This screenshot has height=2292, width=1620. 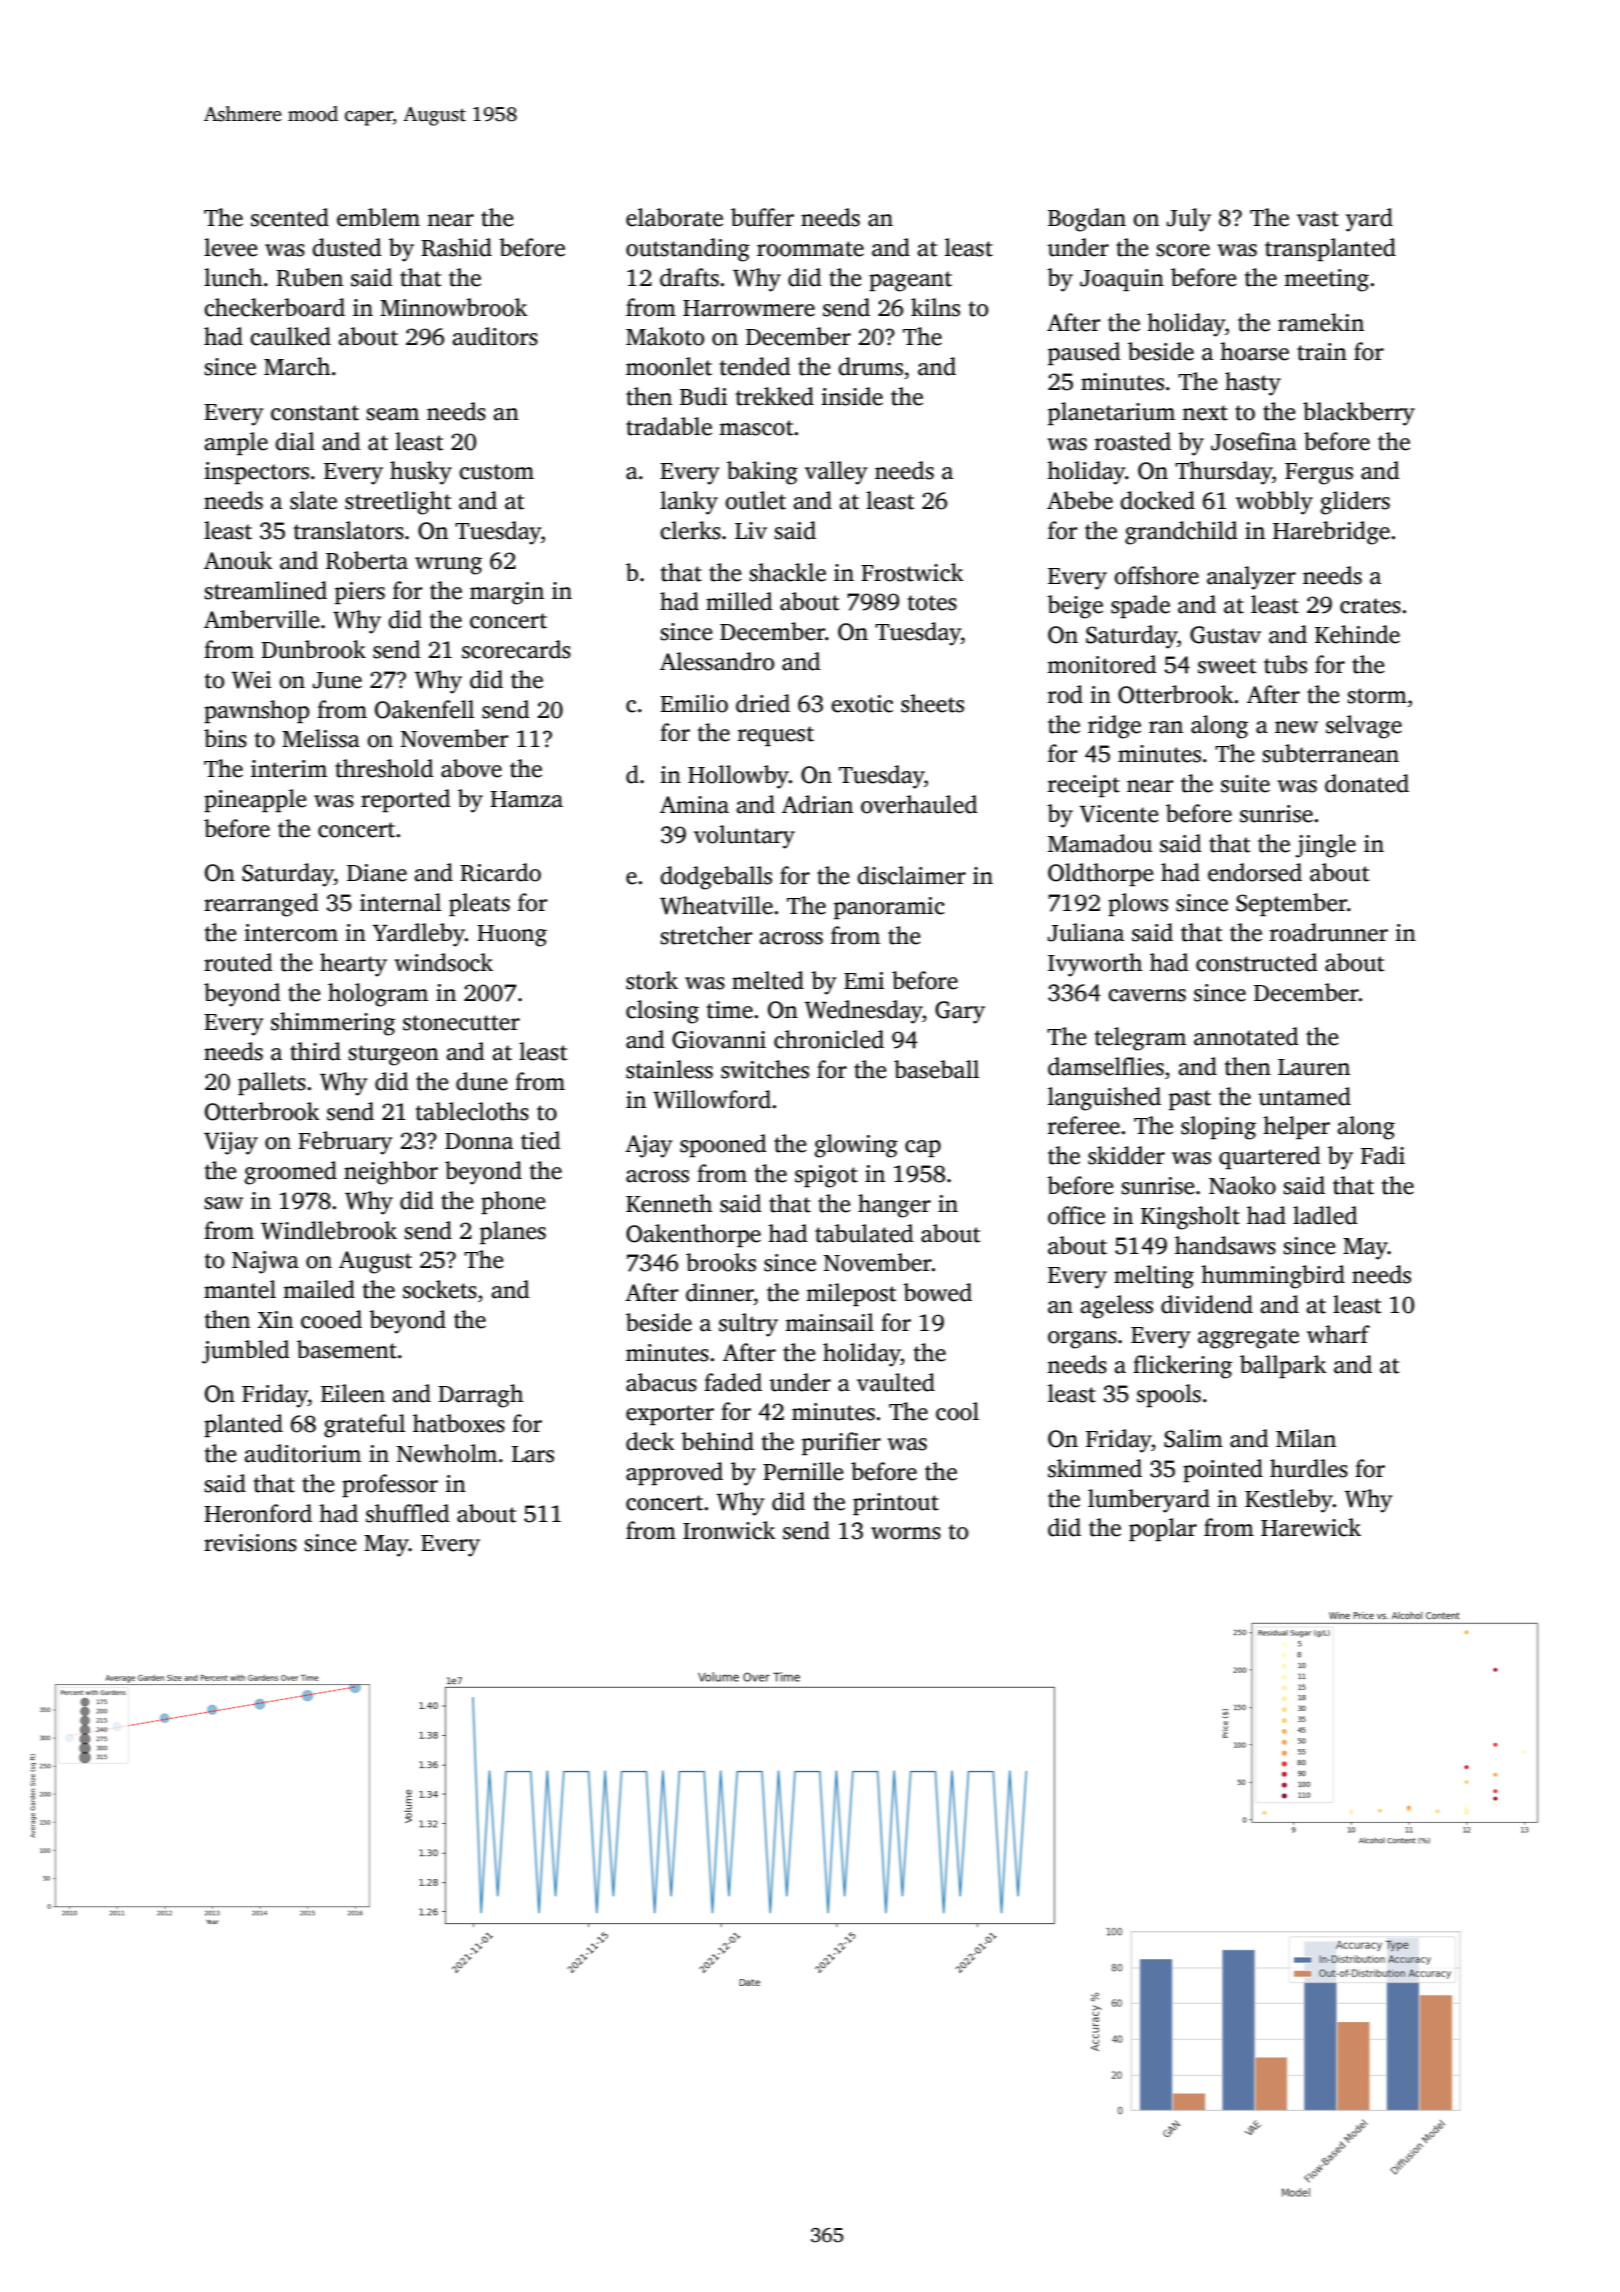 I want to click on auditorium, so click(x=302, y=1453).
